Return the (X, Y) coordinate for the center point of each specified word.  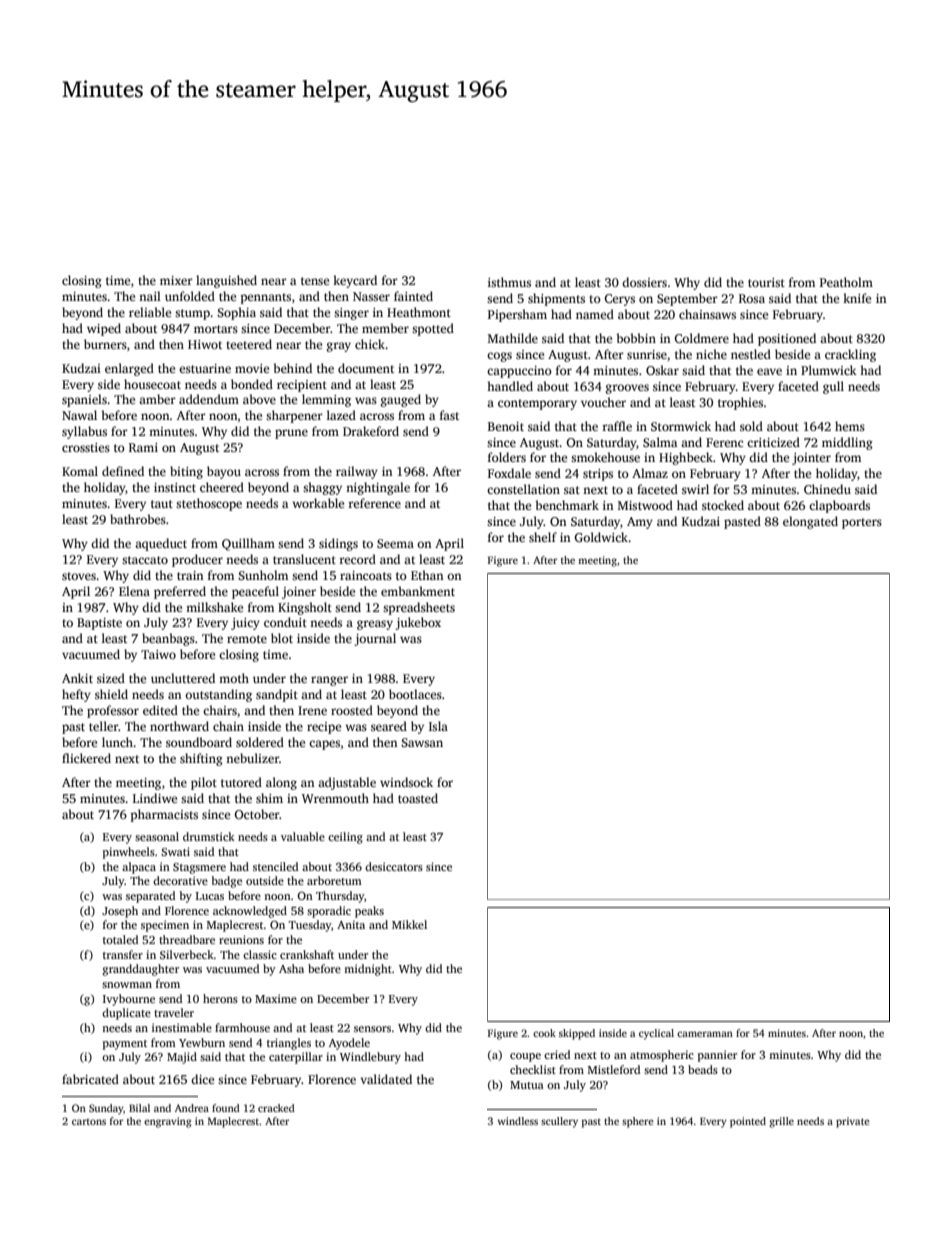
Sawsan (422, 742)
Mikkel (409, 924)
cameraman (705, 1034)
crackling (850, 355)
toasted (418, 798)
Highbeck (686, 458)
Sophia (236, 313)
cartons (89, 1122)
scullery (559, 1122)
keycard (355, 281)
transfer (123, 954)
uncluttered (183, 678)
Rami (143, 447)
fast (449, 415)
